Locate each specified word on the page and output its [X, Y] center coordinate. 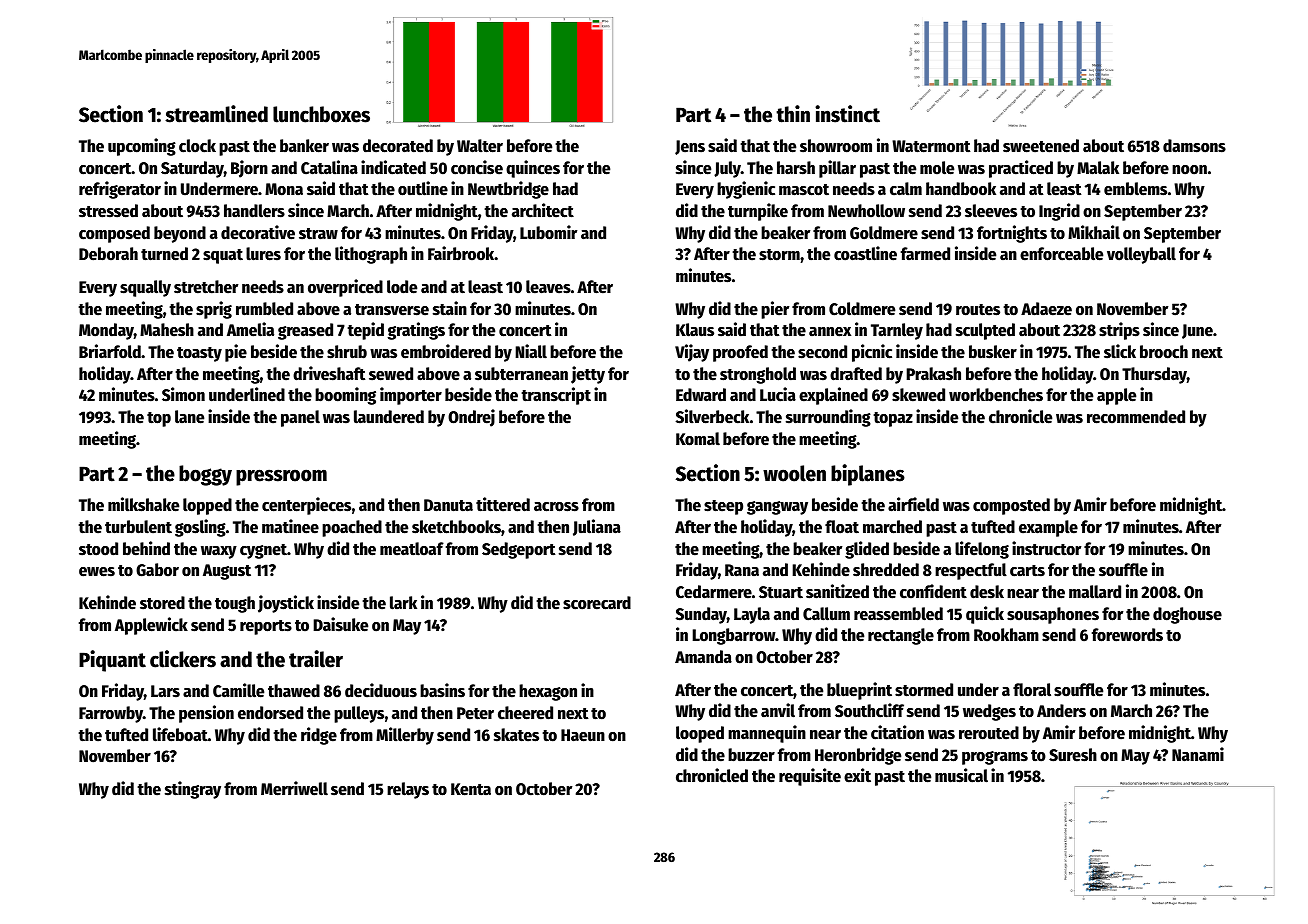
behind [146, 548]
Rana [742, 570]
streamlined [216, 114]
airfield [913, 504]
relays [408, 790]
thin [793, 114]
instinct [847, 114]
